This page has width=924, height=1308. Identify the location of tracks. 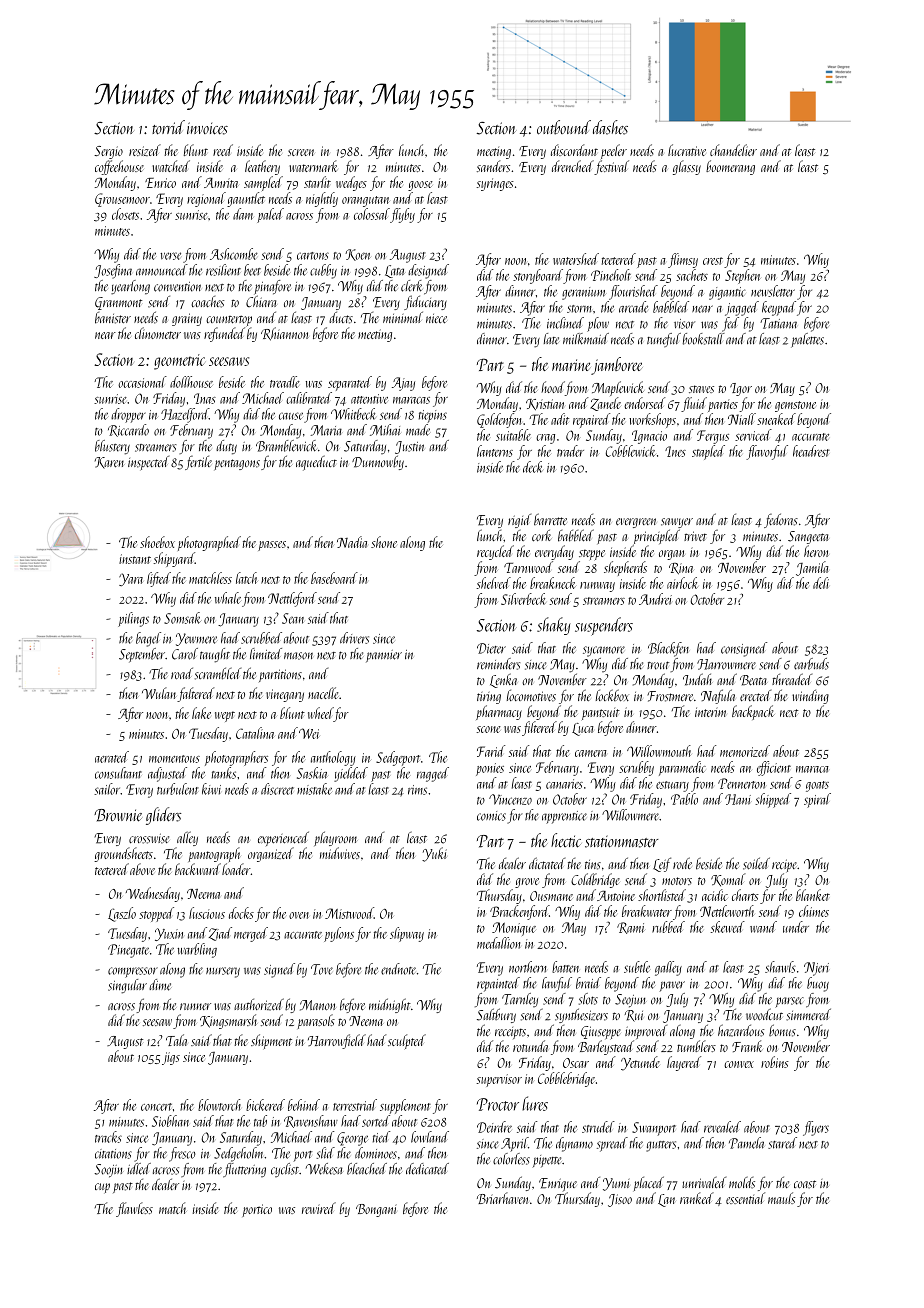
(108, 1137).
